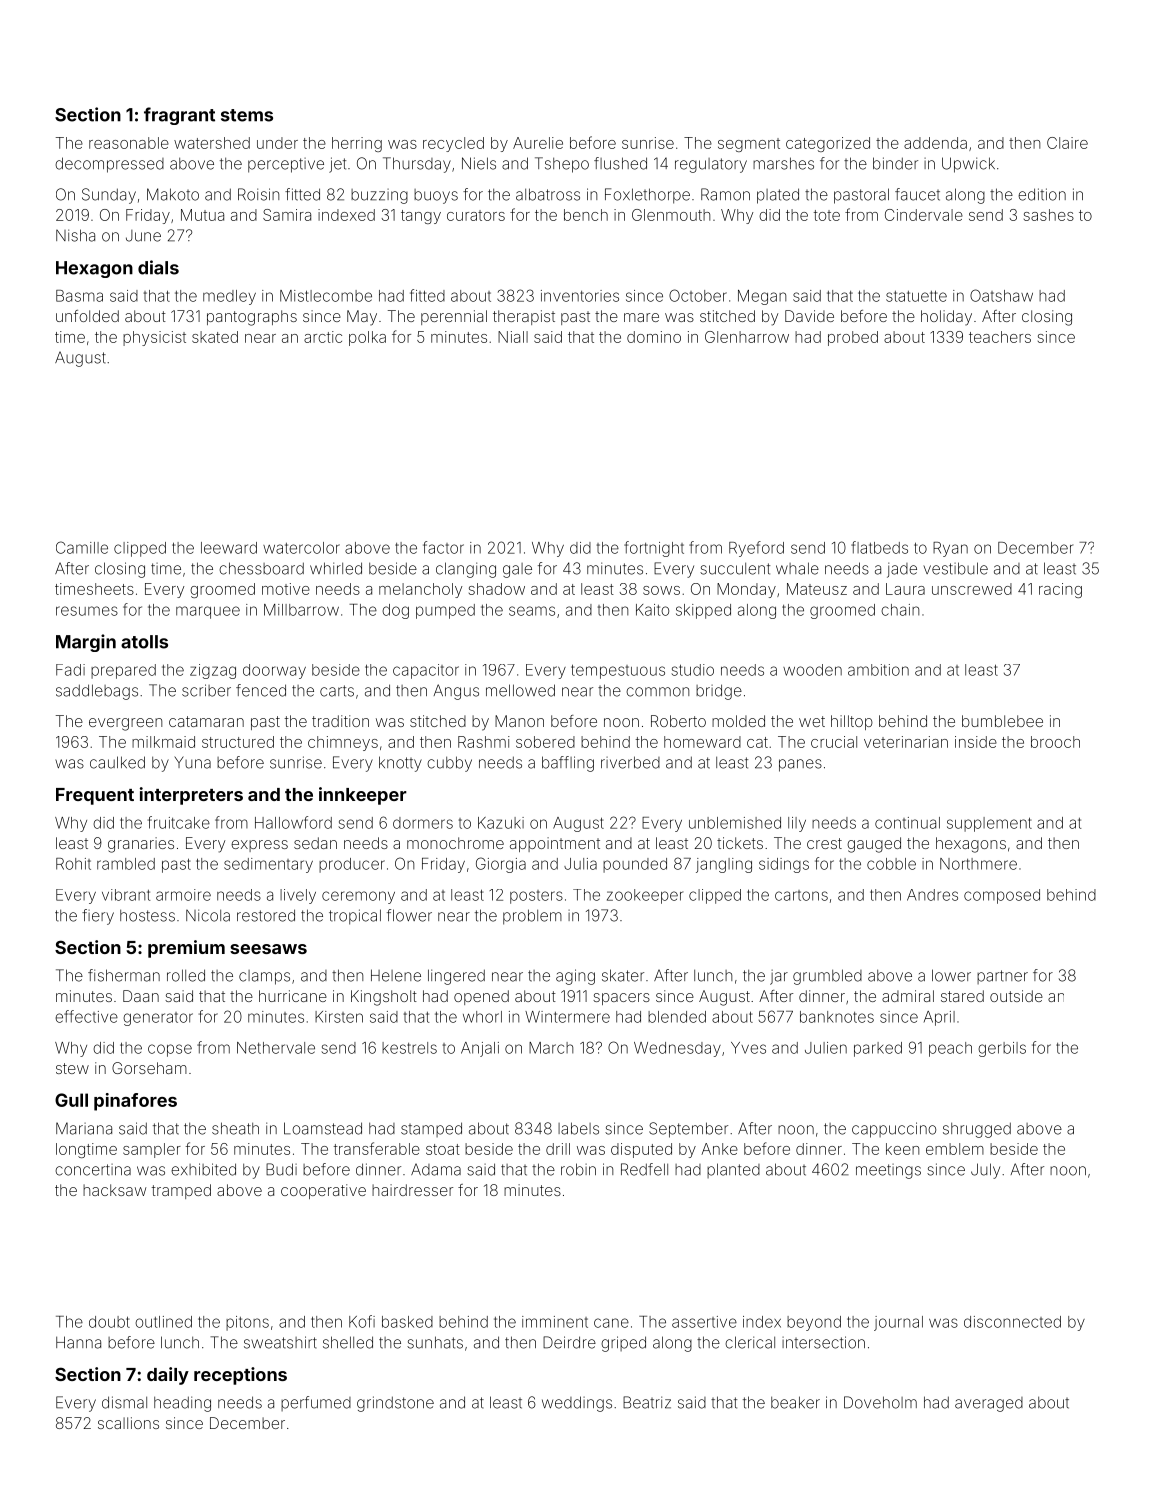 Image resolution: width=1159 pixels, height=1500 pixels. I want to click on Laura, so click(905, 589).
